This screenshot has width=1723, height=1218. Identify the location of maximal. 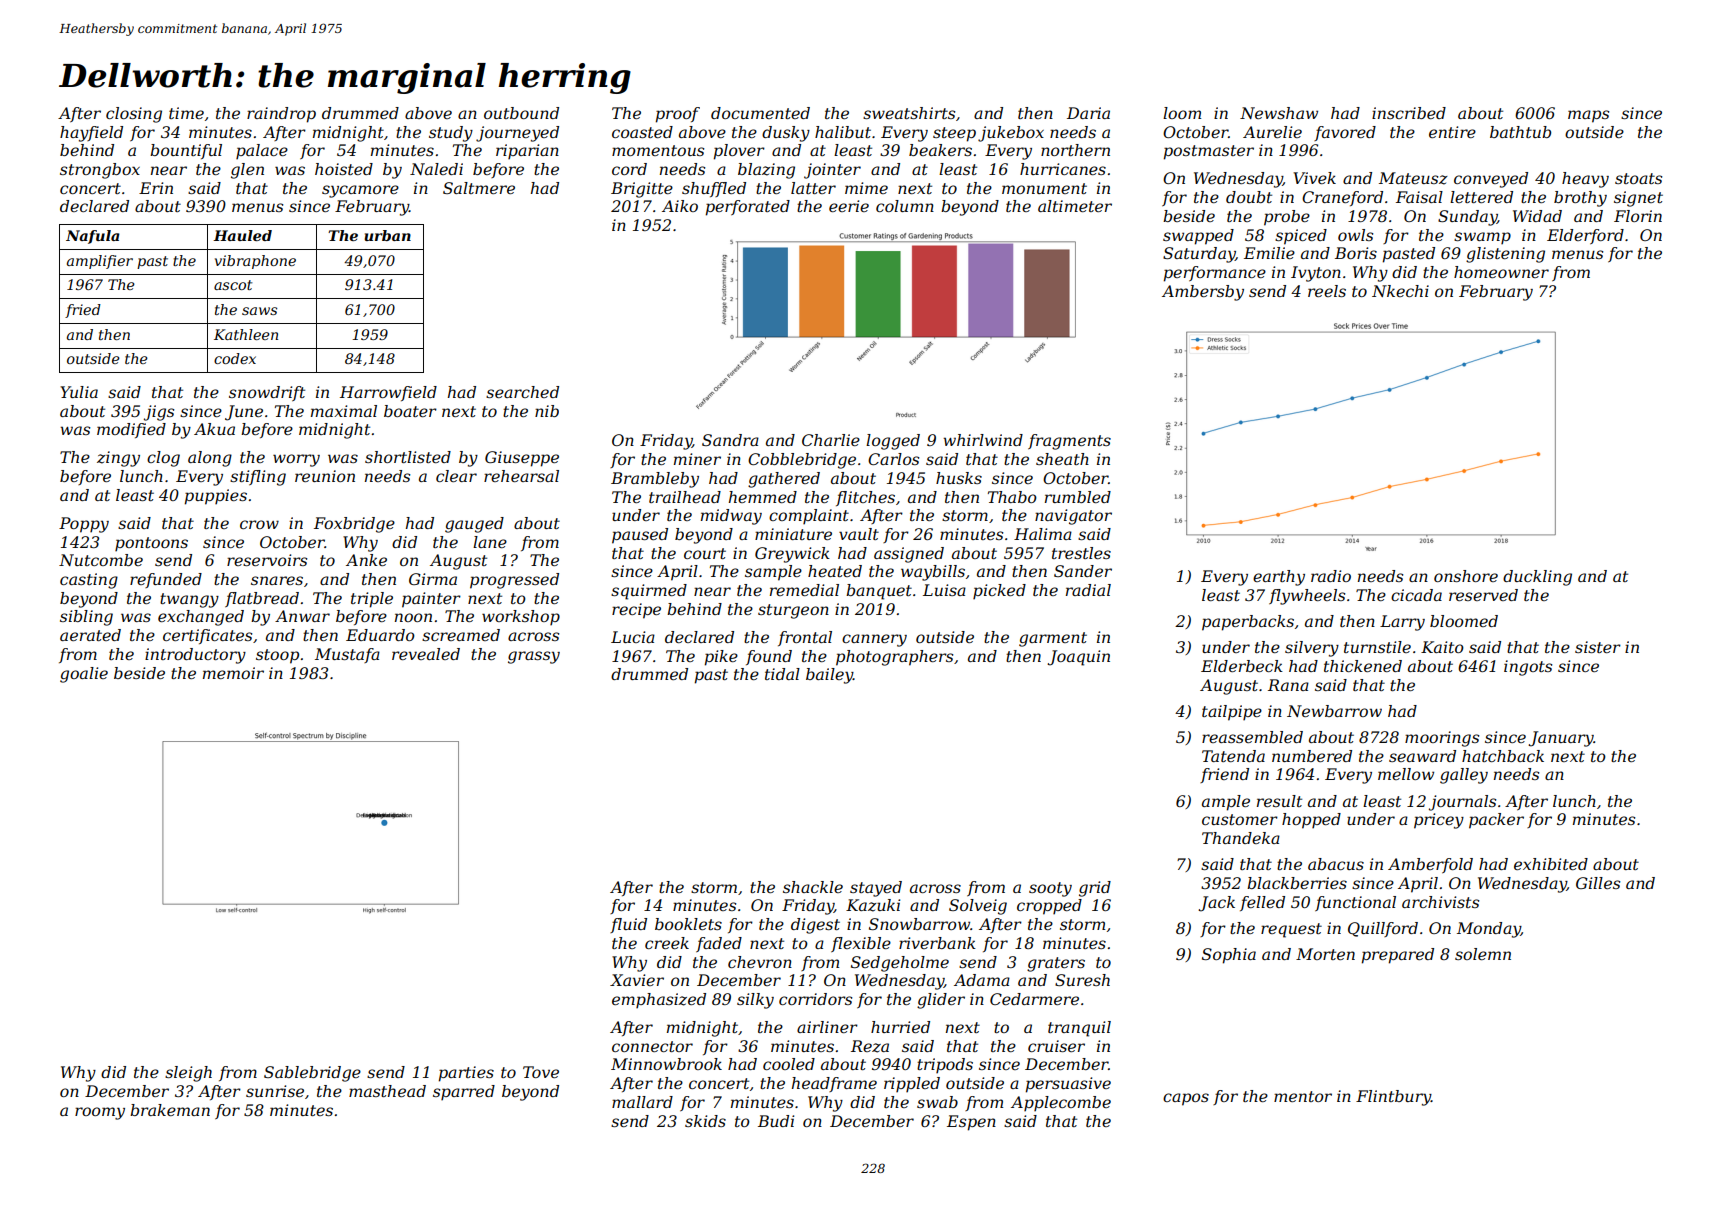
(344, 411).
